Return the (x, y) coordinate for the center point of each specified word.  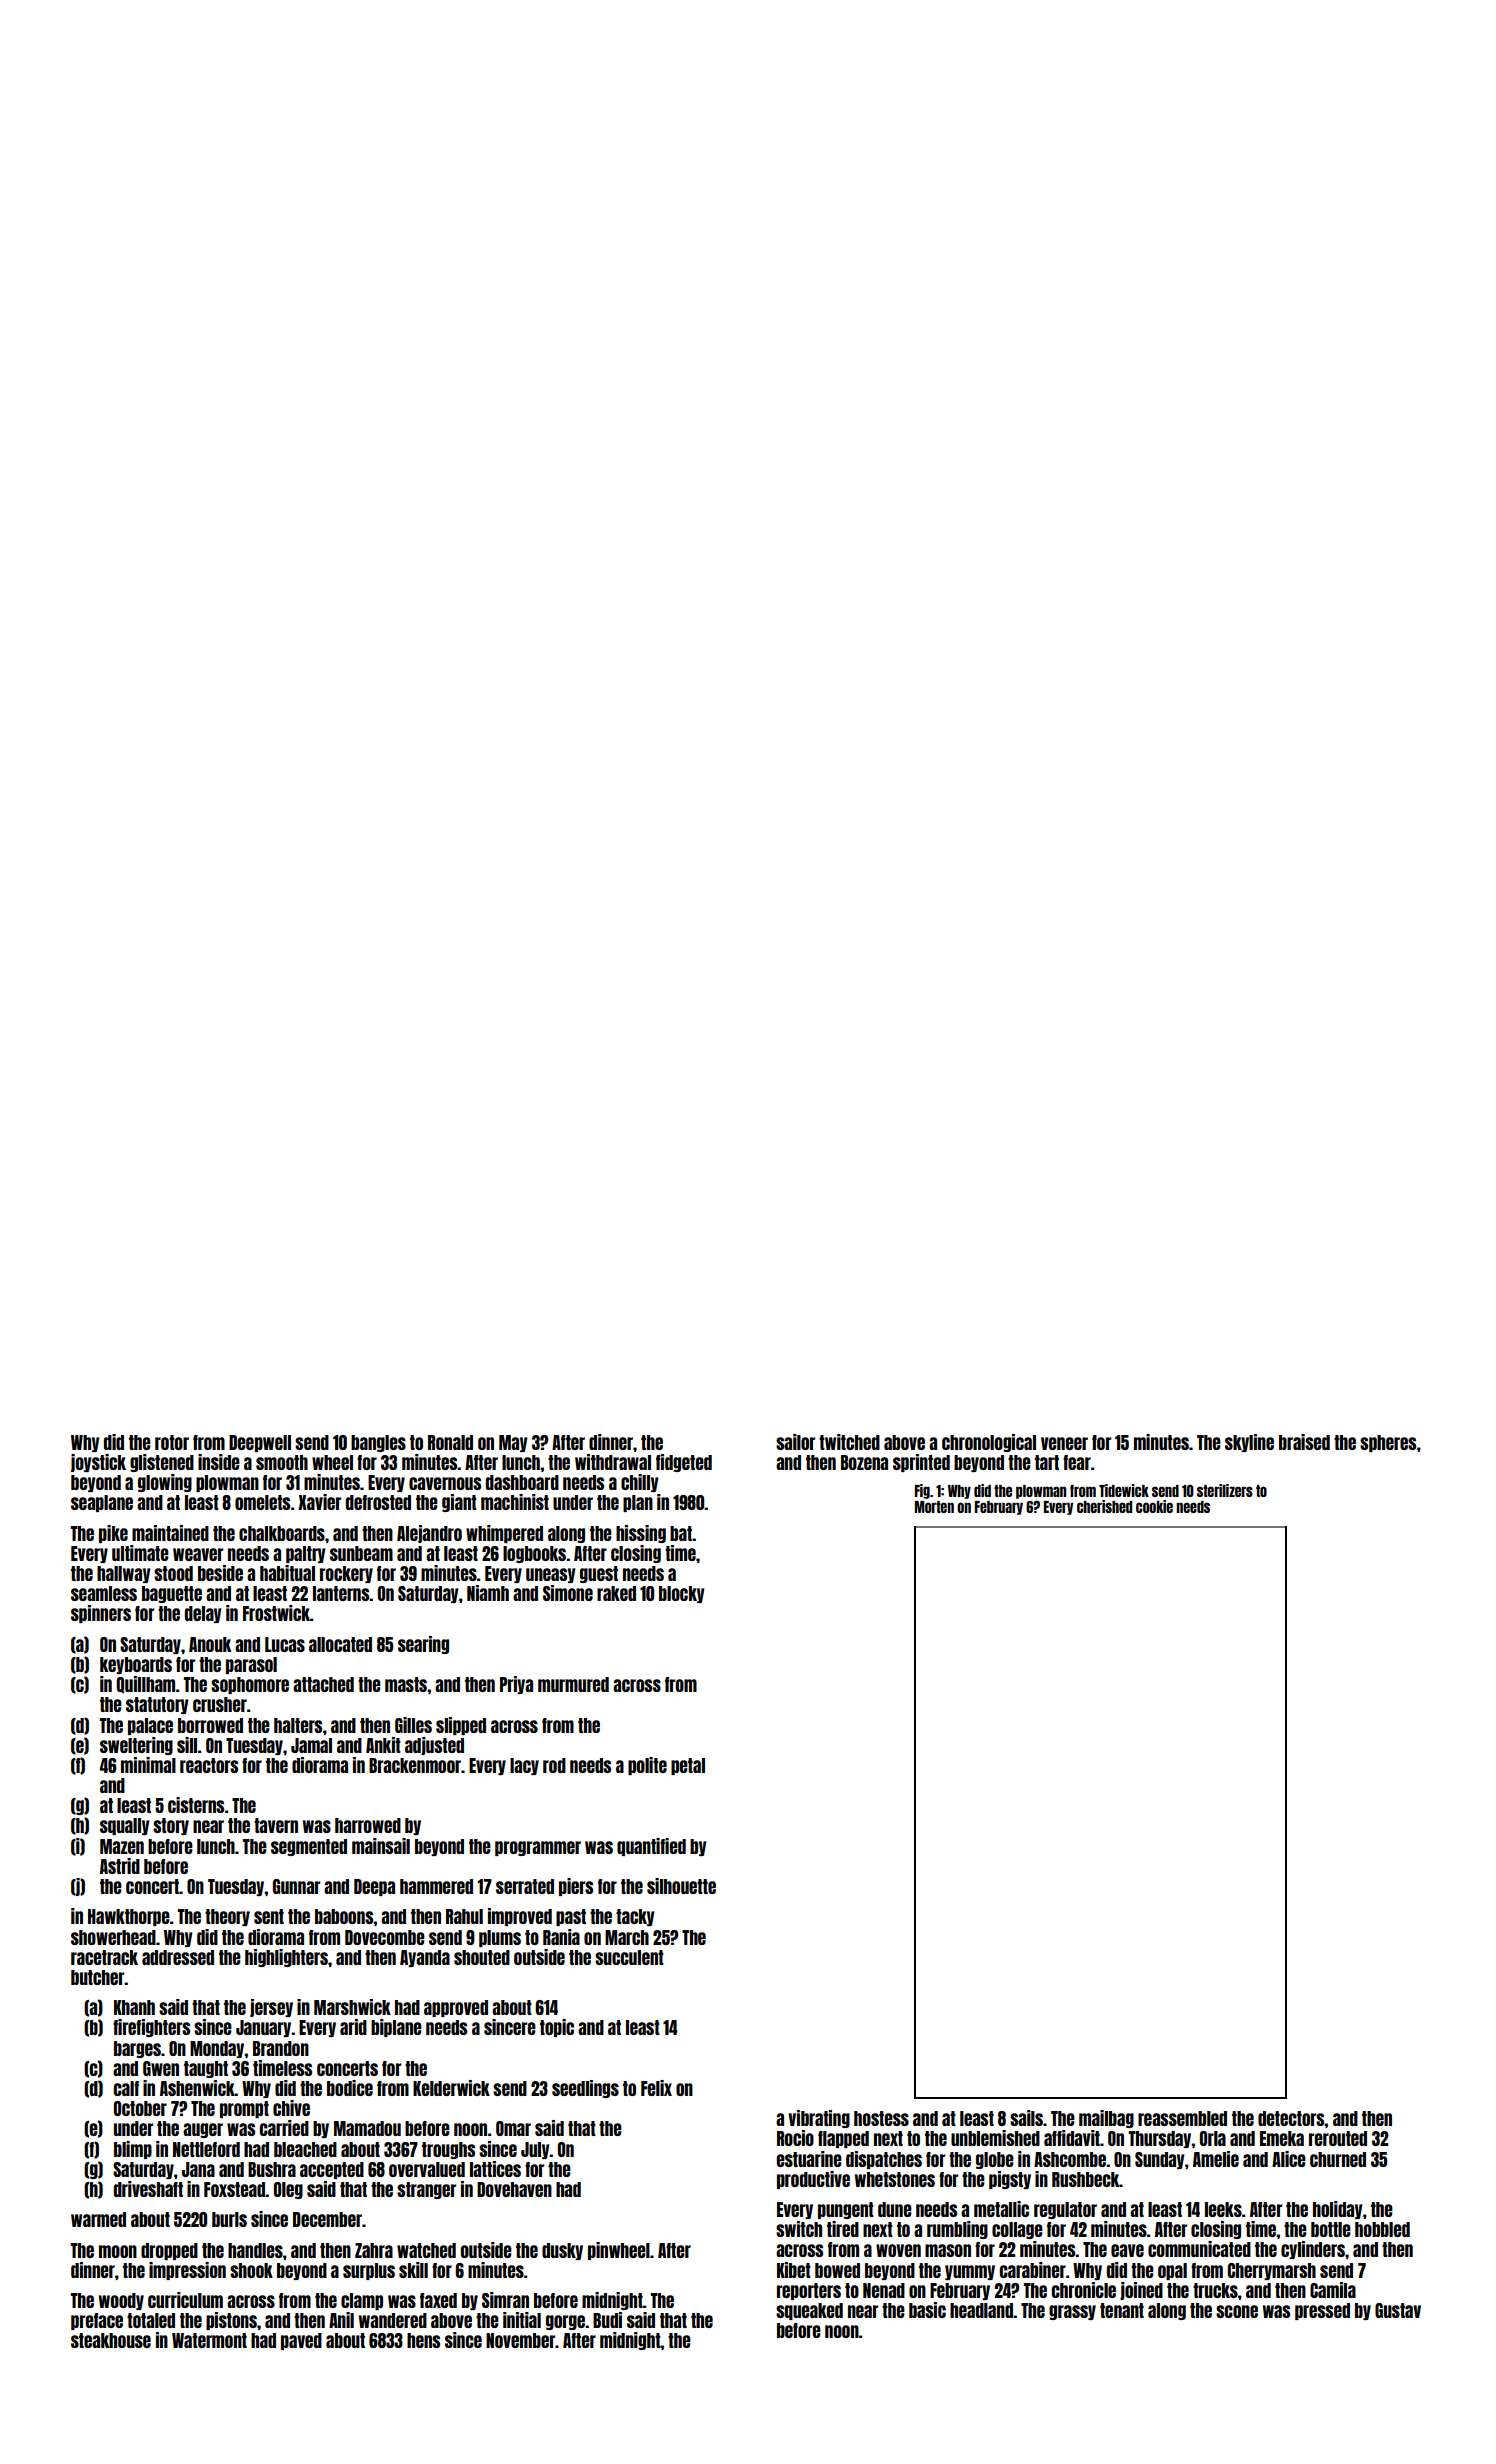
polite (647, 1766)
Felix (656, 2088)
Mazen (122, 1846)
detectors (1291, 2118)
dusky (562, 2251)
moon (118, 2251)
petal (688, 1766)
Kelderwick (451, 2088)
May (513, 1443)
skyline (1249, 1443)
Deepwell (260, 1443)
